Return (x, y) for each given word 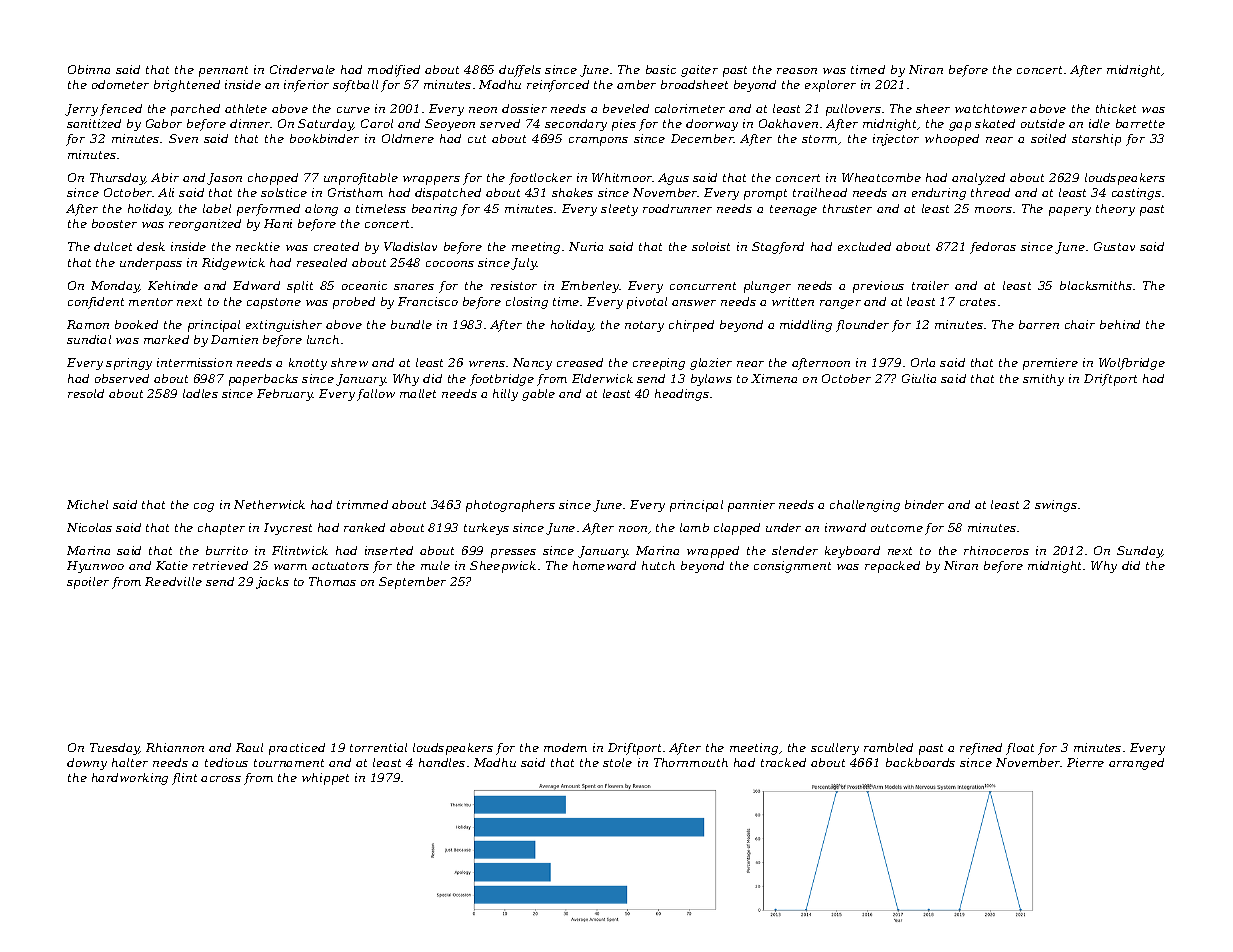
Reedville (173, 581)
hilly (505, 395)
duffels (520, 71)
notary (644, 326)
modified (394, 71)
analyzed (978, 179)
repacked (892, 567)
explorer (830, 86)
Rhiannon (175, 747)
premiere (1050, 364)
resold (86, 393)
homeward (604, 565)
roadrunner (677, 208)
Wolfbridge (1132, 364)
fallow (376, 395)
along (321, 210)
